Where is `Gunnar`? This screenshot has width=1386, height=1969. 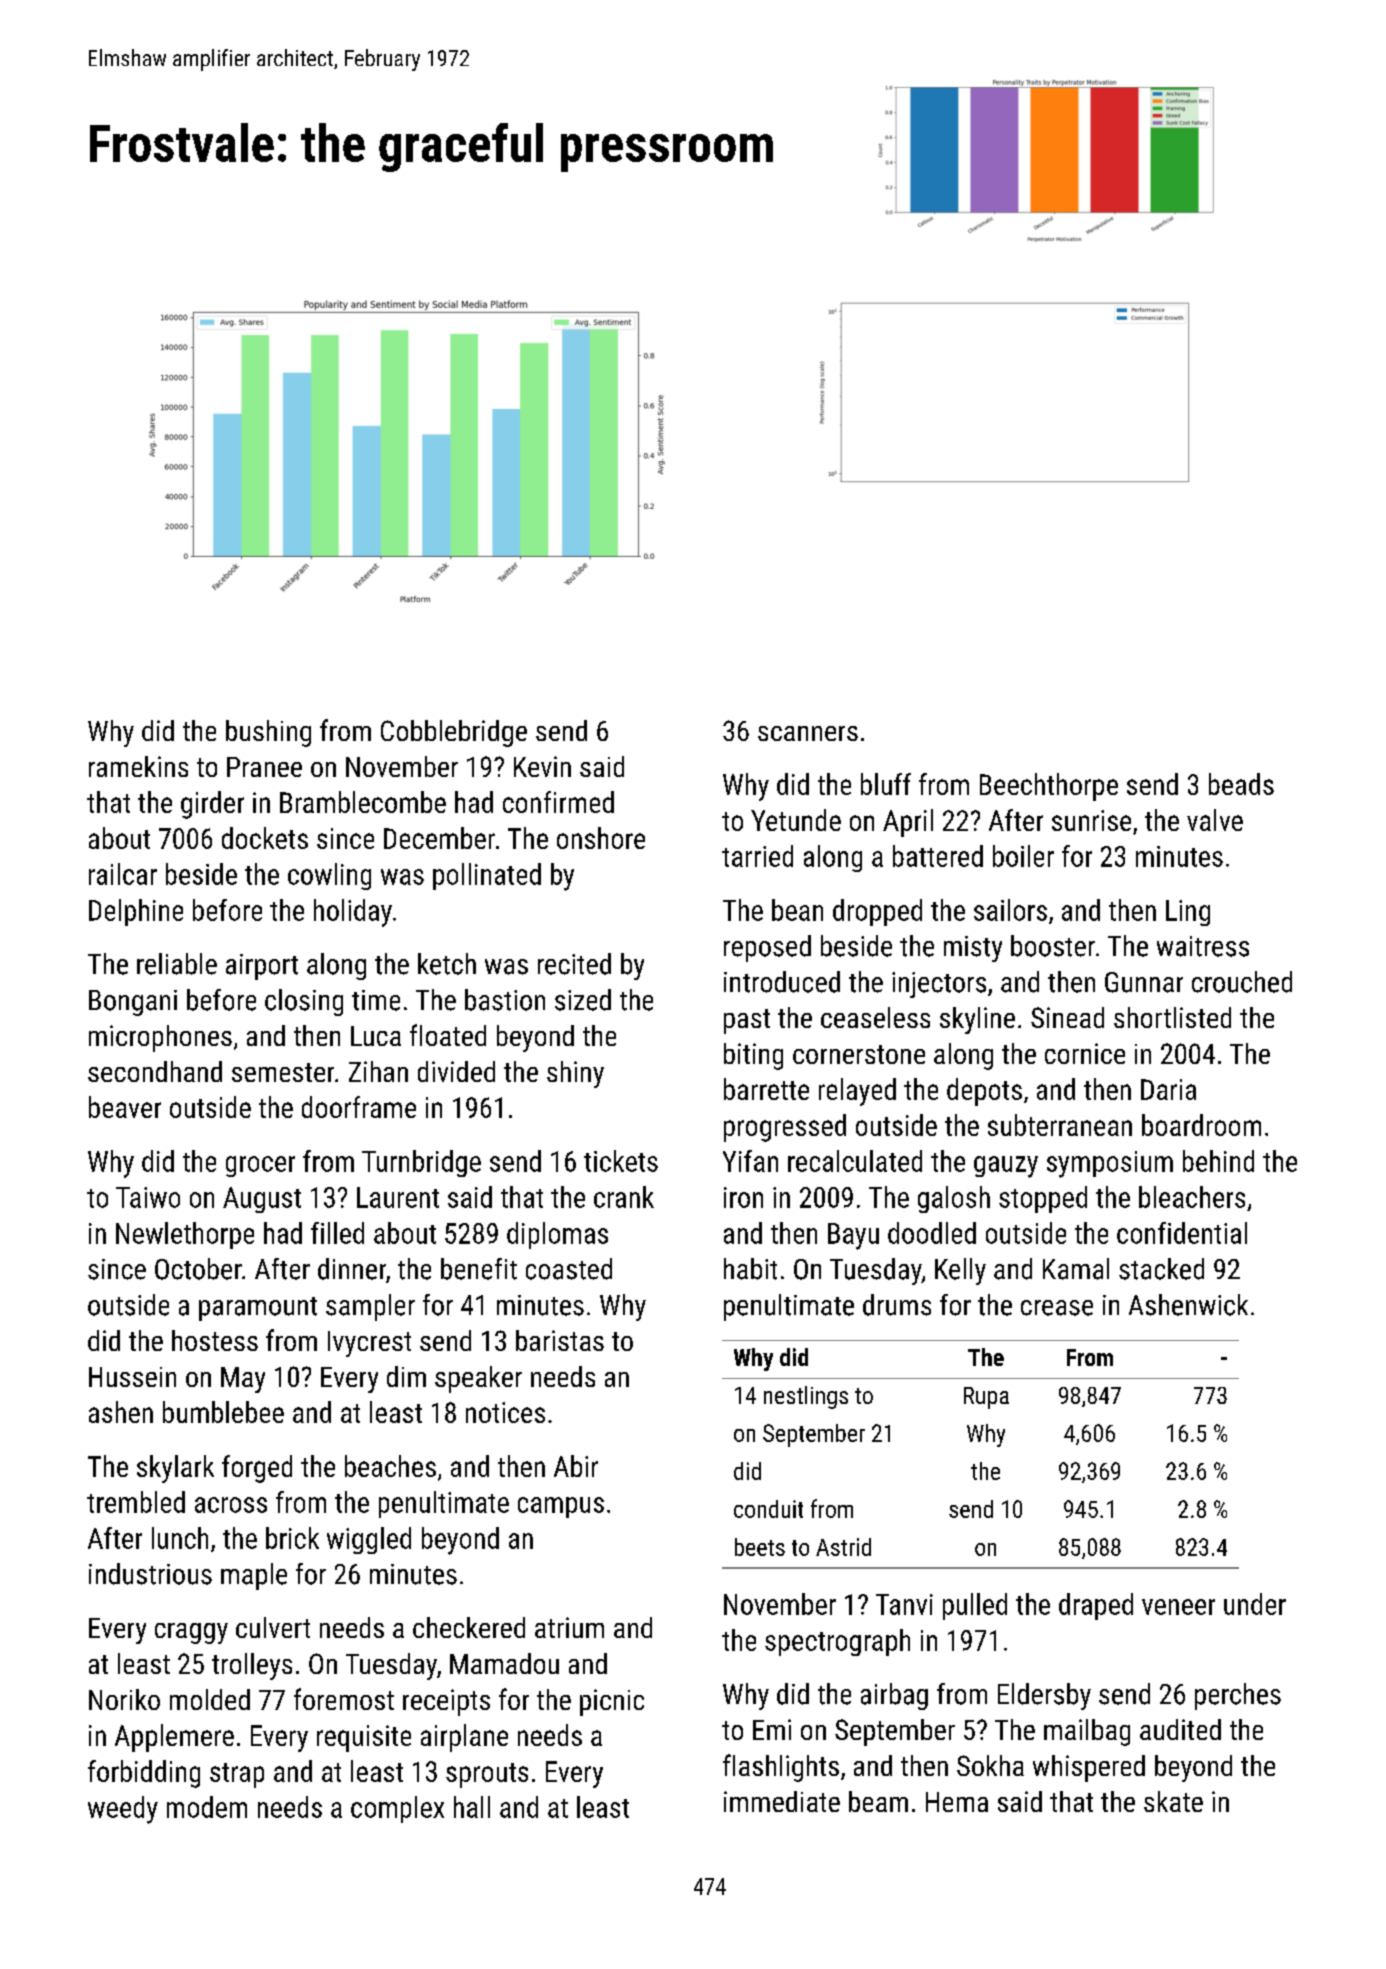 Gunnar is located at coordinates (1144, 982).
